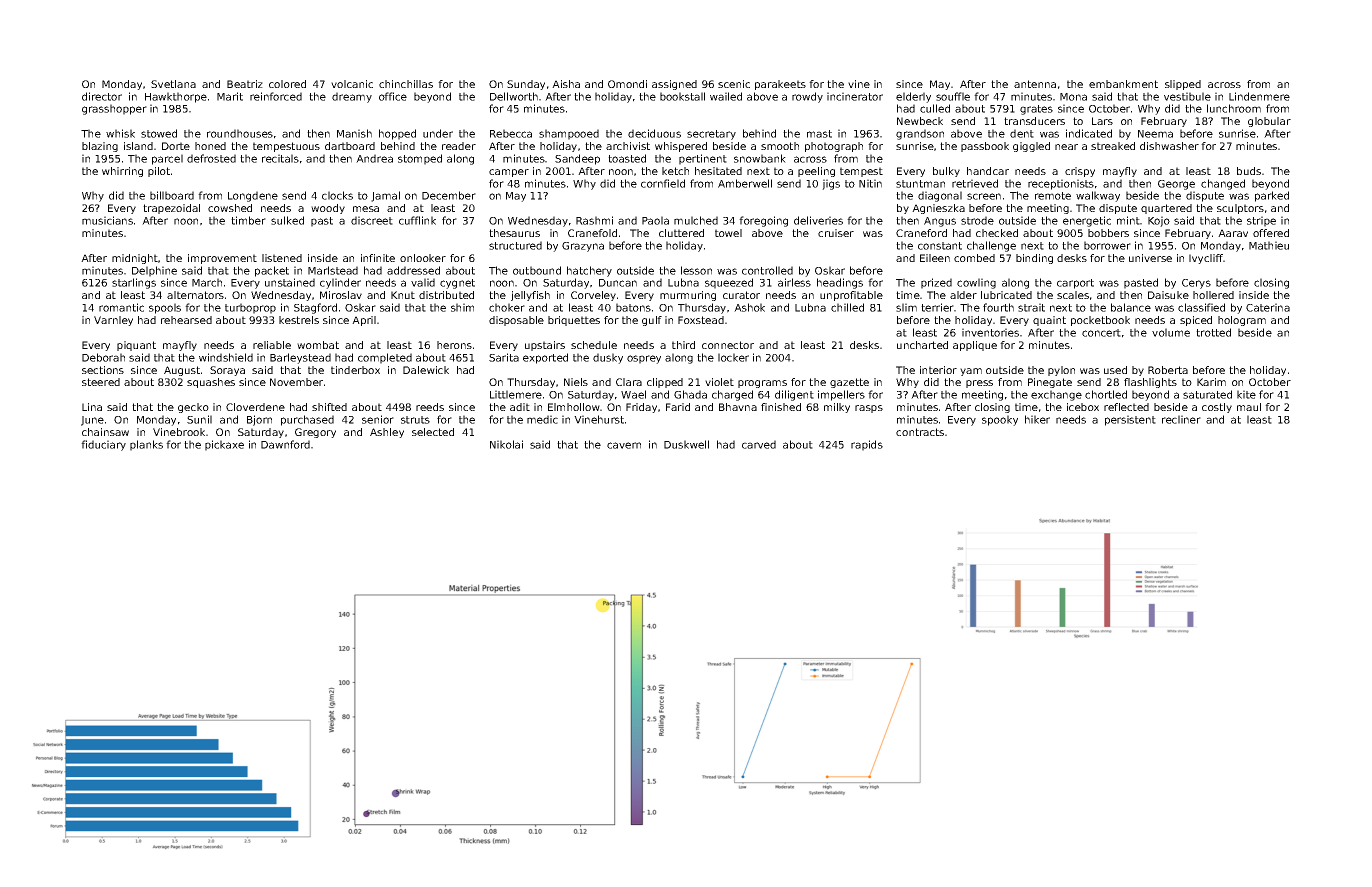  I want to click on musicians, so click(107, 220).
